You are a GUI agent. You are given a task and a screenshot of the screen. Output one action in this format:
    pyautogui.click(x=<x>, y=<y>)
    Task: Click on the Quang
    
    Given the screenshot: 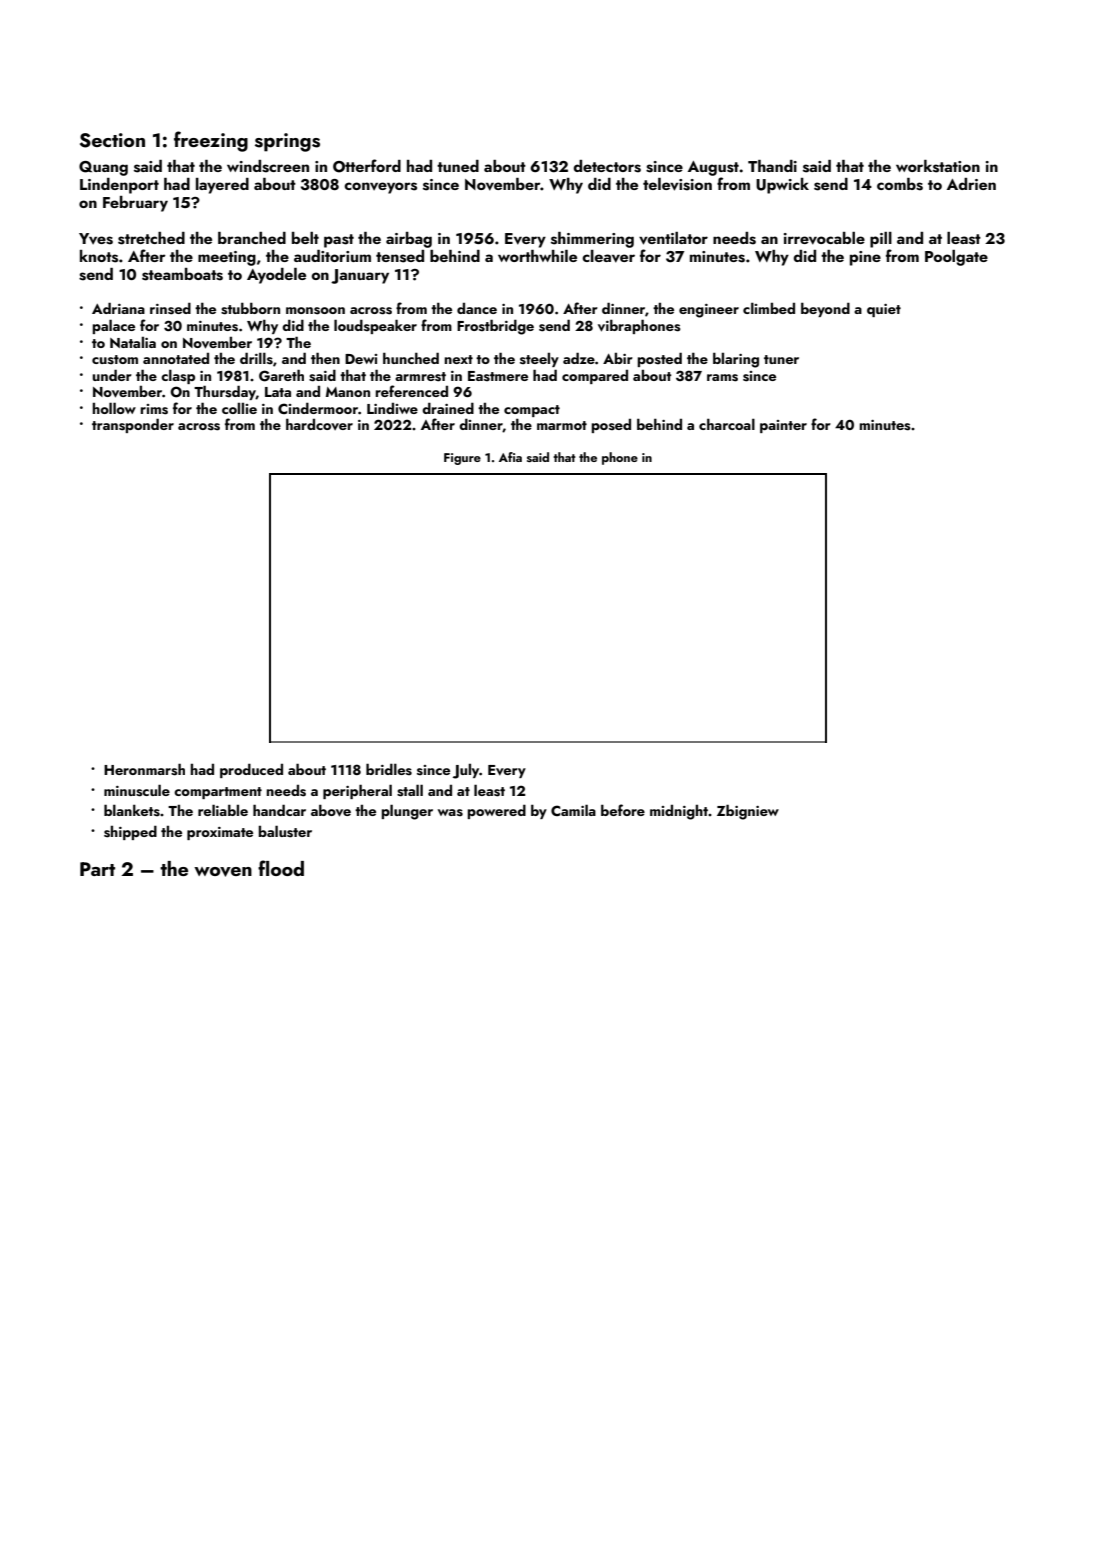 What is the action you would take?
    pyautogui.click(x=103, y=168)
